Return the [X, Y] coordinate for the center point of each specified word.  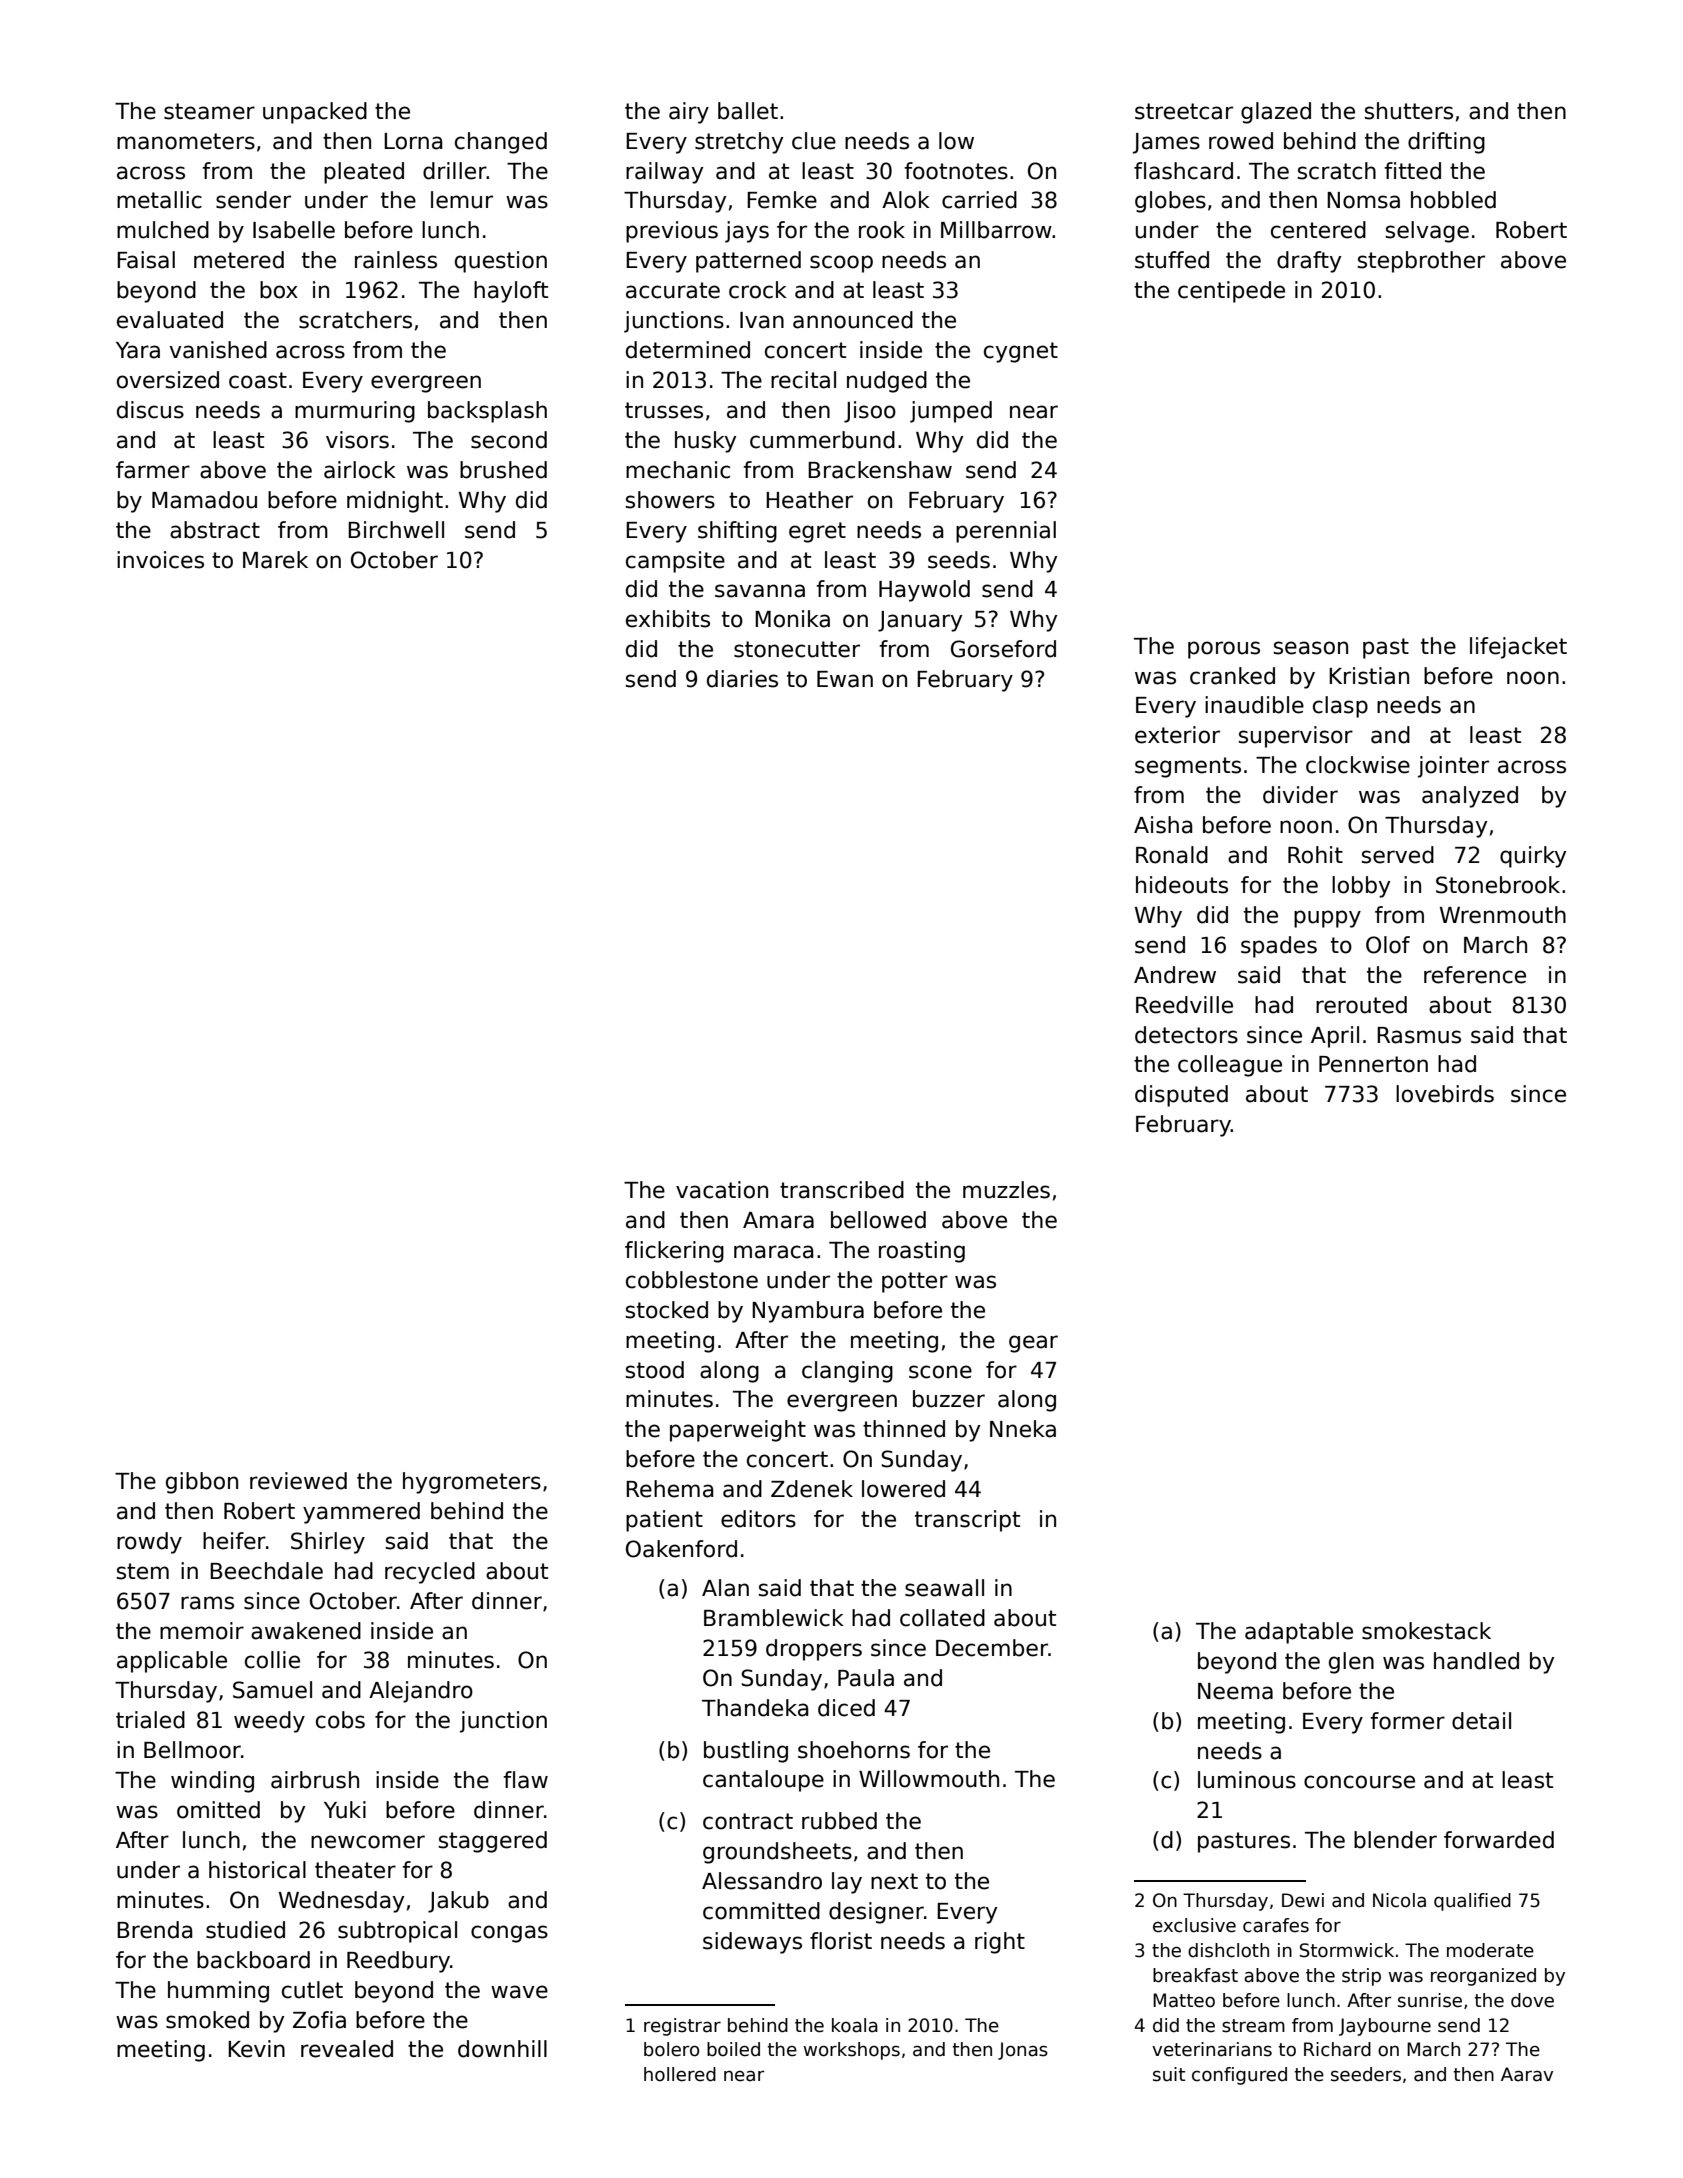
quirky [1533, 857]
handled [1476, 1661]
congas [509, 1934]
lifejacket [1518, 648]
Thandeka [755, 1708]
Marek [275, 560]
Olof [1388, 945]
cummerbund [822, 440]
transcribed [842, 1190]
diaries [742, 679]
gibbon [202, 1483]
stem [143, 1571]
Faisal [146, 260]
